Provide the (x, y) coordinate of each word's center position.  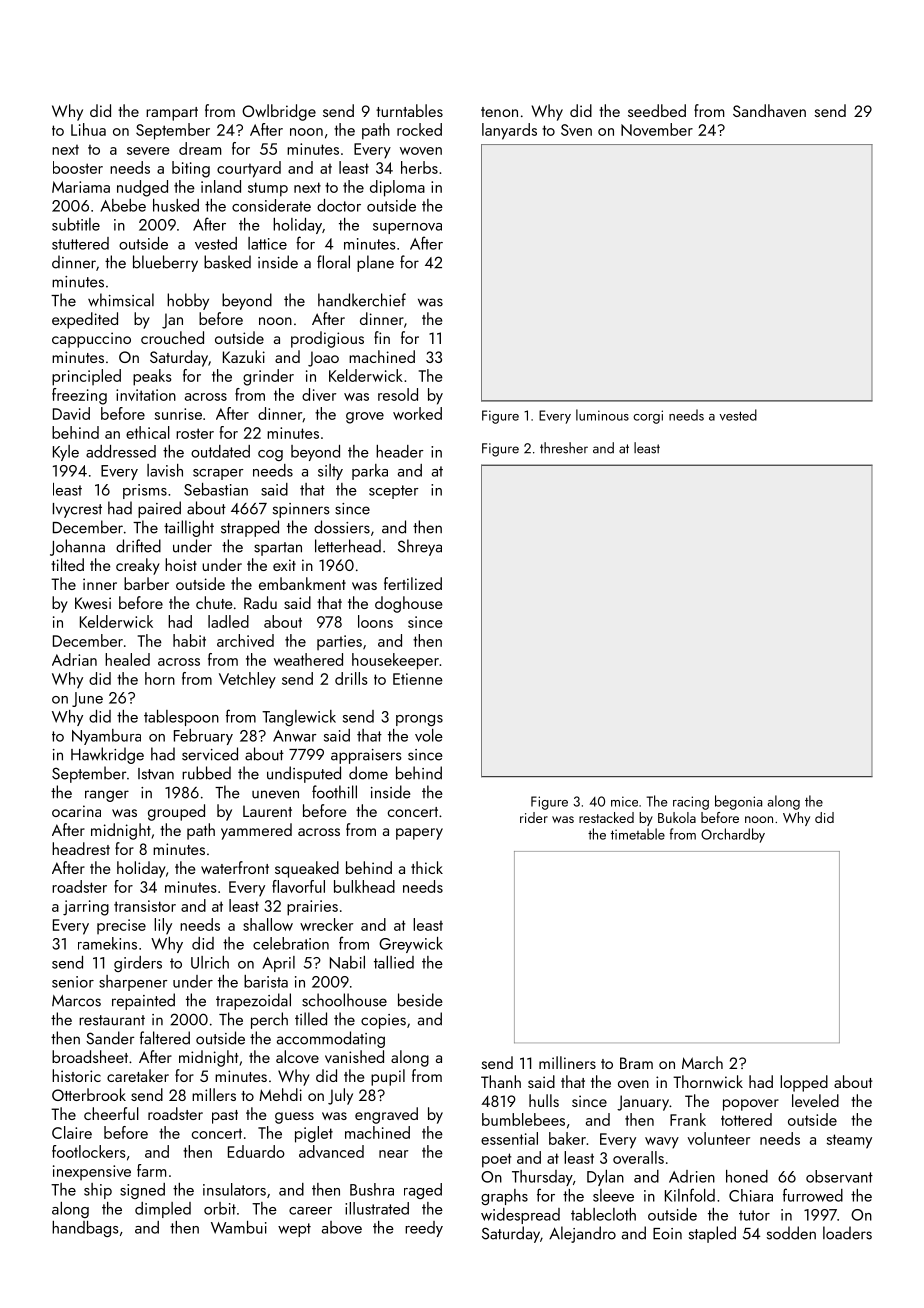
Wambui (239, 1227)
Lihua (88, 129)
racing (691, 803)
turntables (409, 110)
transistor (145, 906)
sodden (791, 1233)
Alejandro (582, 1234)
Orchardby (733, 835)
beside (420, 1000)
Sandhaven (769, 110)
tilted (67, 564)
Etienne (418, 679)
